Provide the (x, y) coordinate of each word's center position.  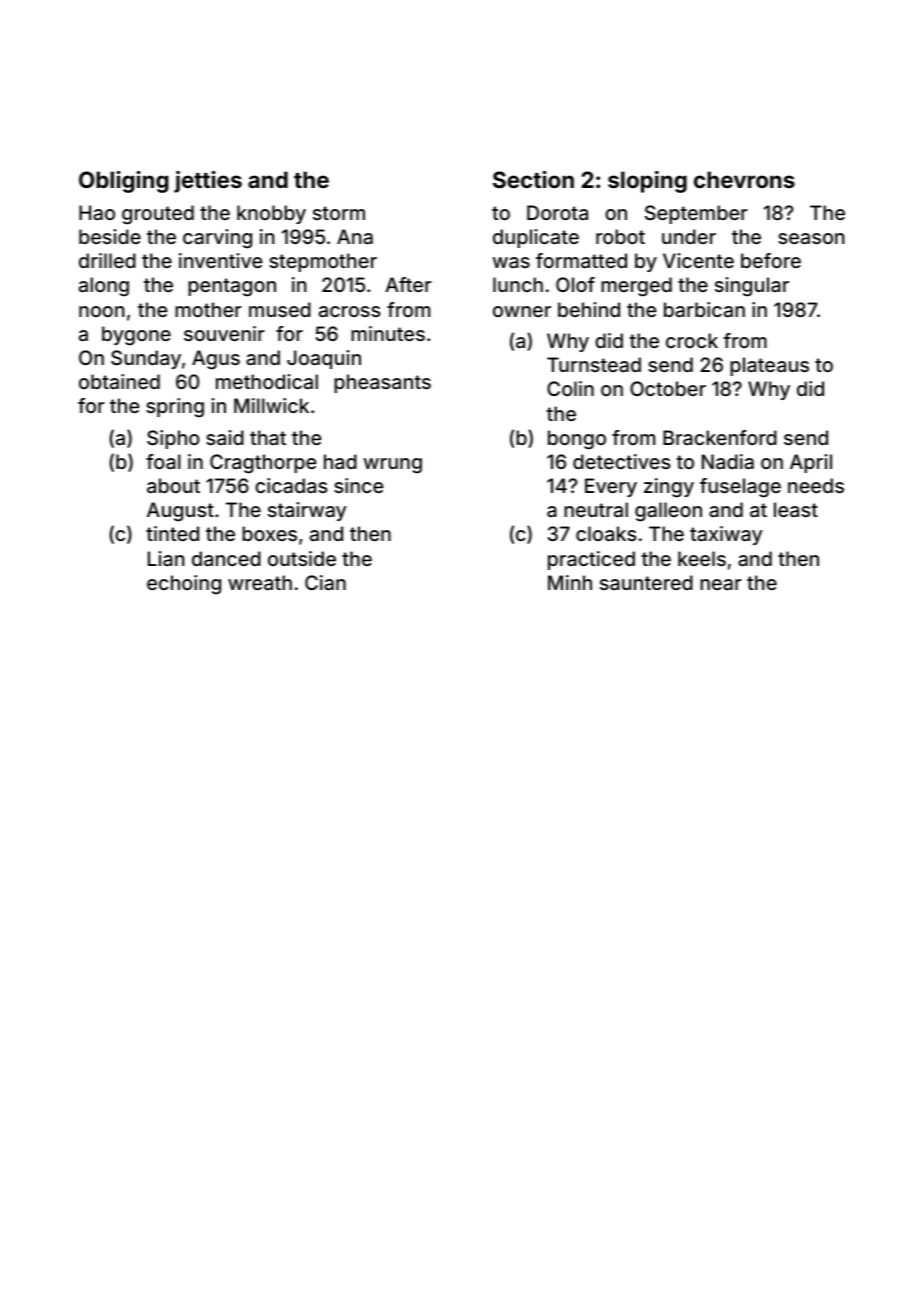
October (668, 388)
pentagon (232, 287)
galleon (668, 512)
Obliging (124, 182)
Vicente (698, 260)
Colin (570, 388)
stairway (307, 511)
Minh (570, 582)
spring (175, 408)
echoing (184, 585)
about (173, 485)
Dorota (557, 212)
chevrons (744, 179)
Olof (575, 284)
